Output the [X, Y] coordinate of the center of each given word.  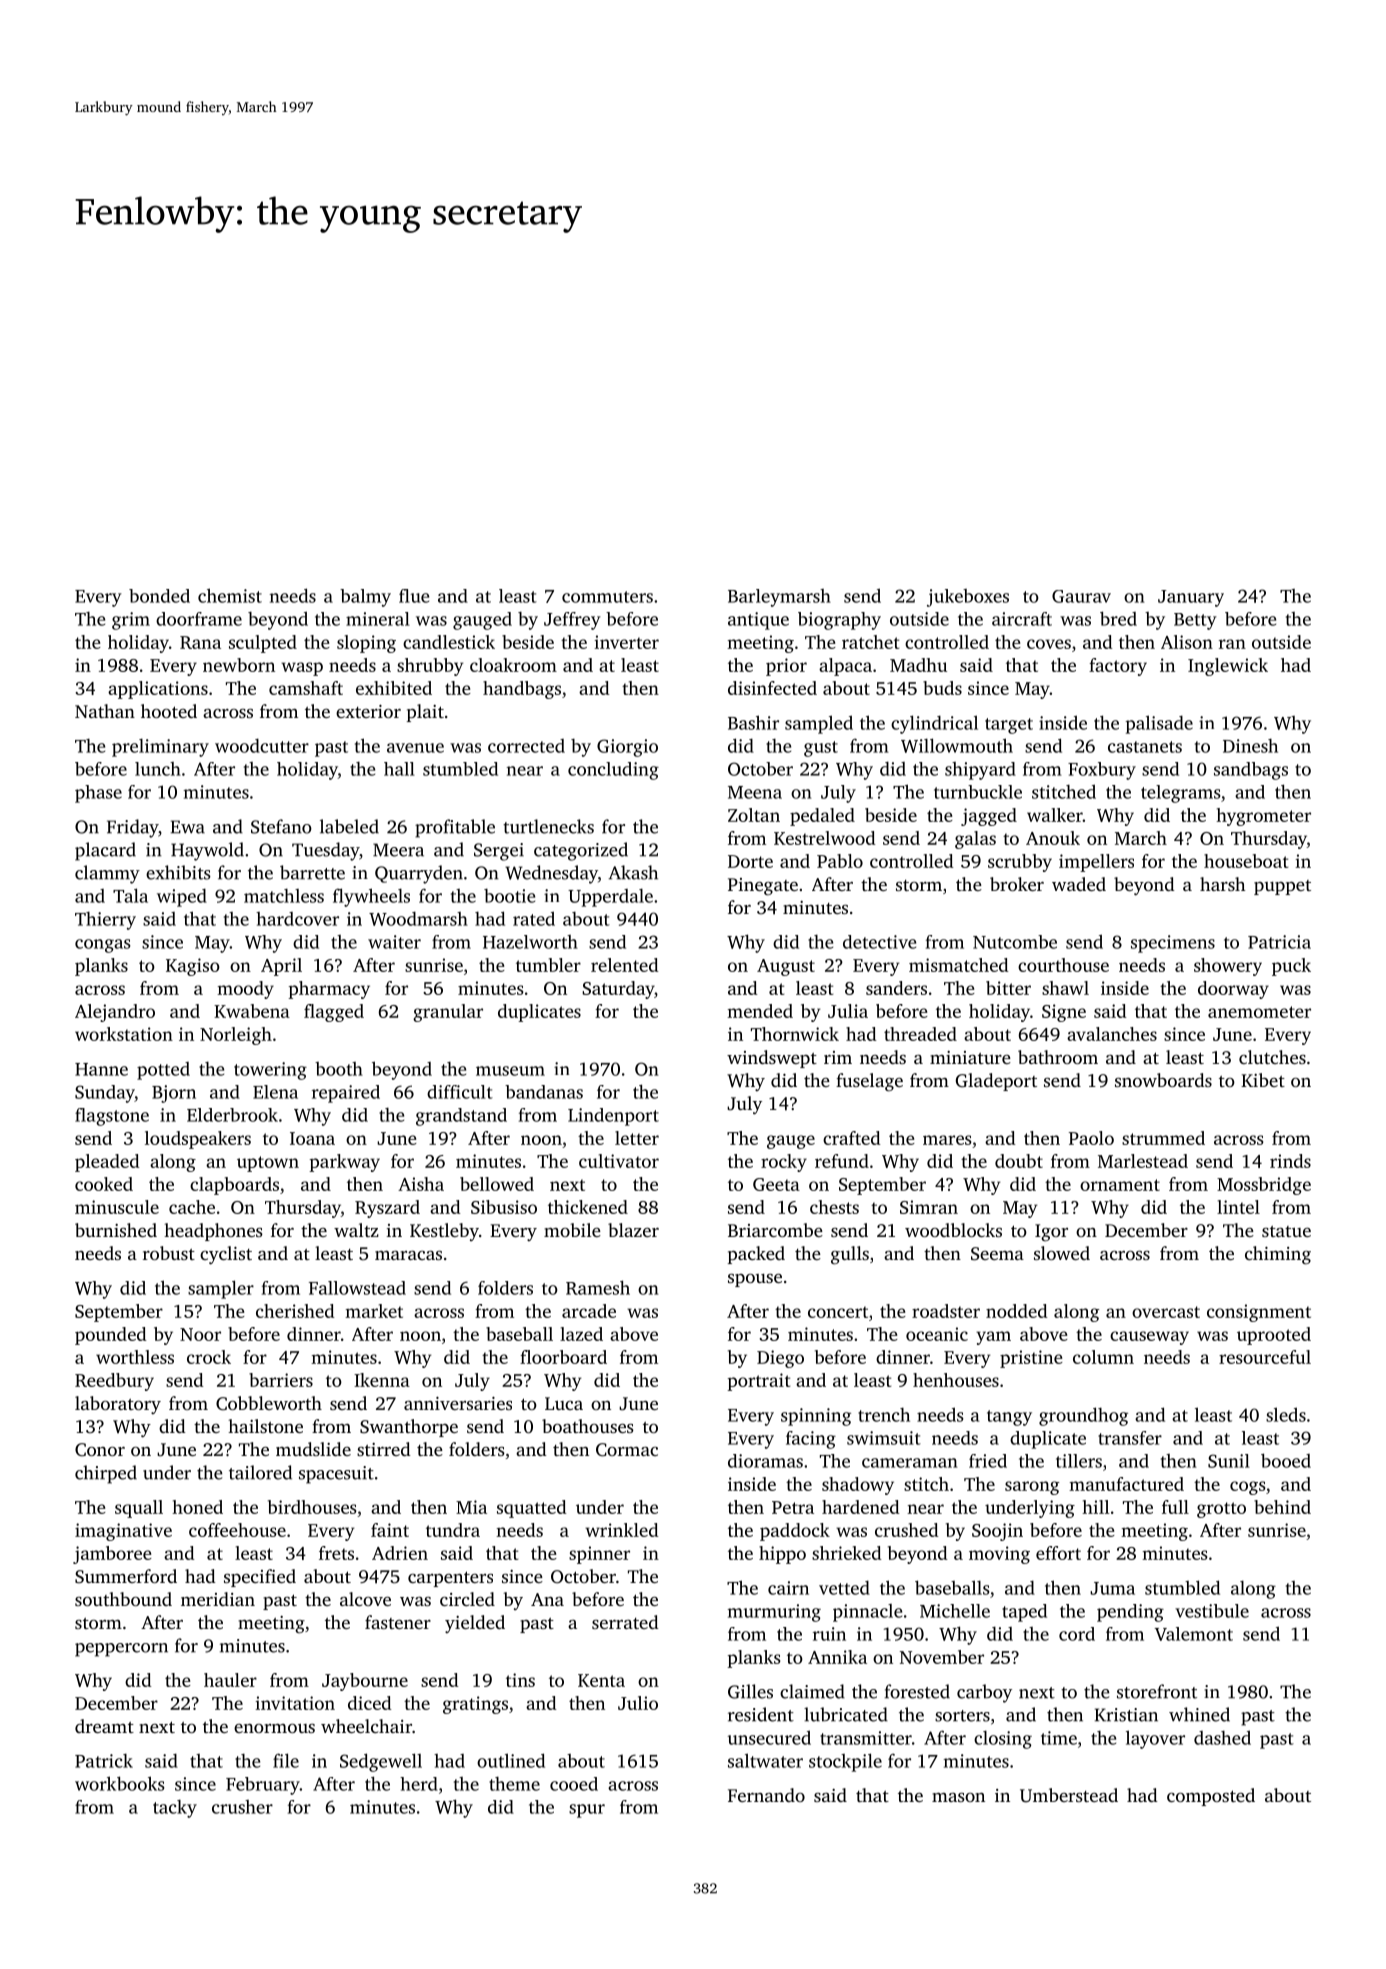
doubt [1019, 1161]
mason [958, 1797]
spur [587, 1811]
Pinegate [763, 887]
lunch [158, 769]
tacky [175, 1809]
